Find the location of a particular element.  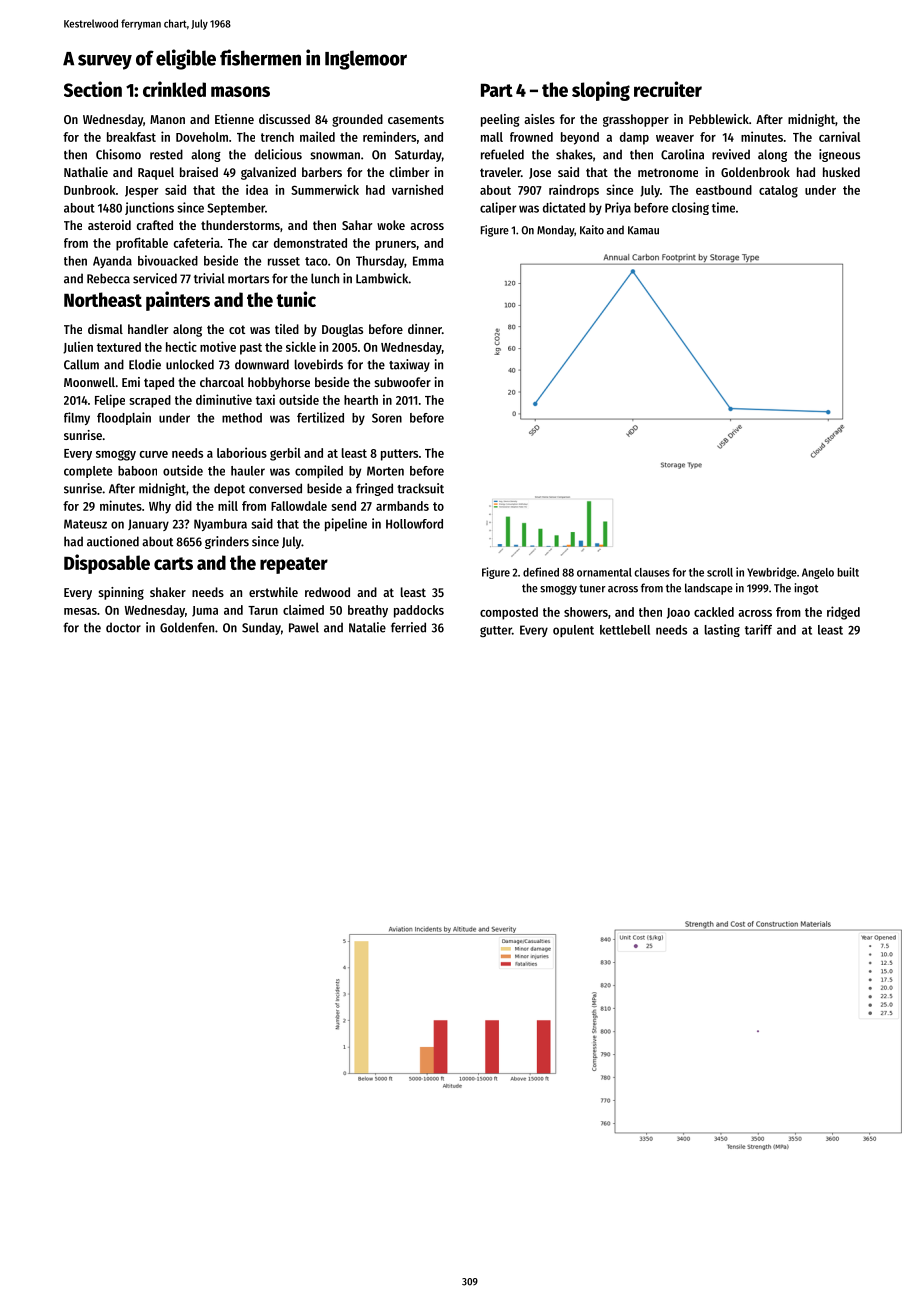

Pebblewick is located at coordinates (719, 119).
